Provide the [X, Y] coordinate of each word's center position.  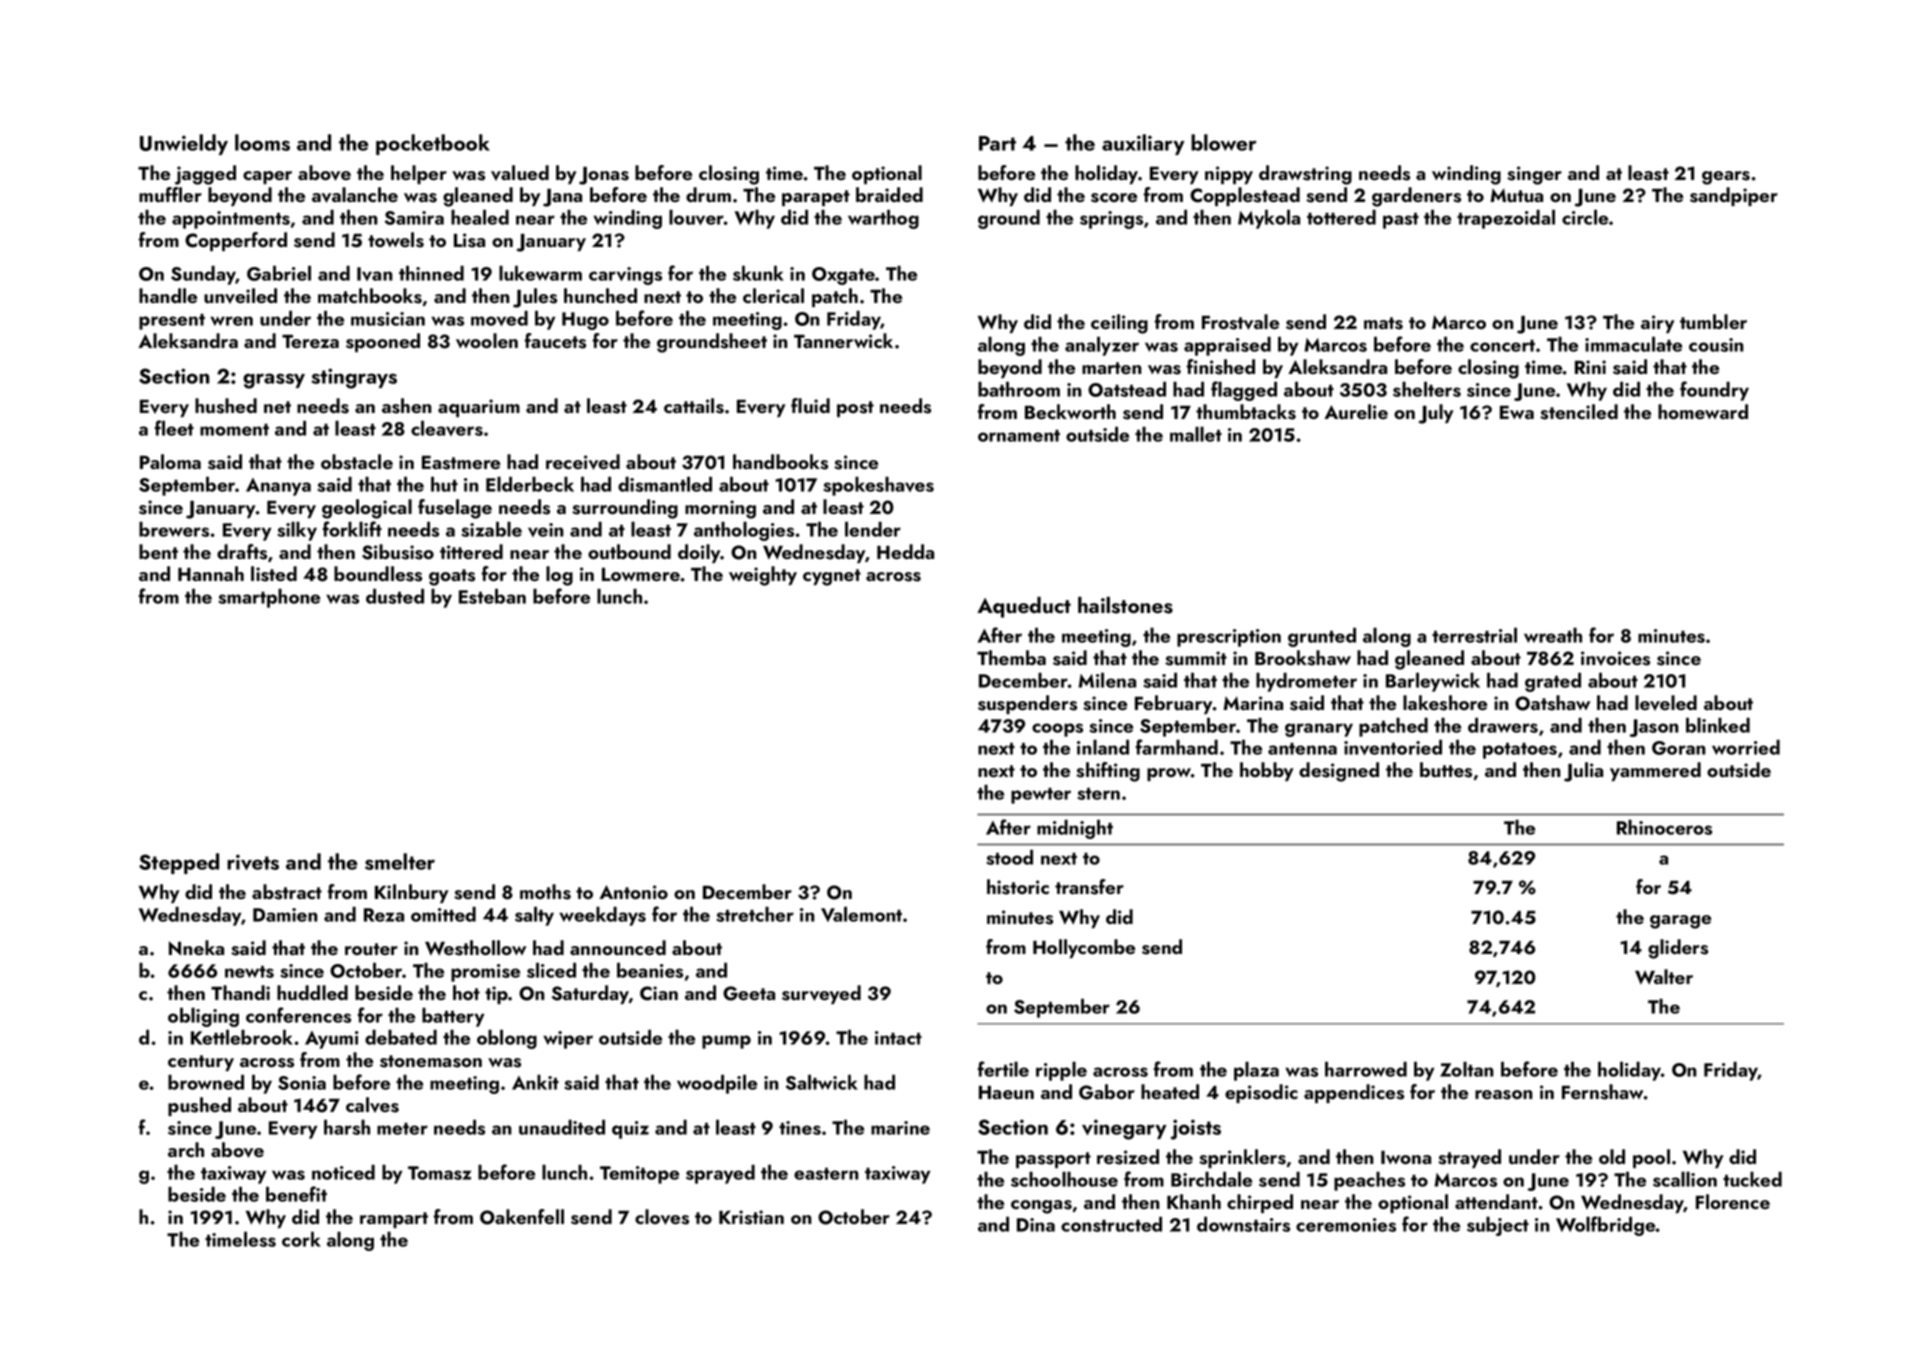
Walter [1664, 976]
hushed [226, 406]
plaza [1256, 1071]
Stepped [179, 863]
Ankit [535, 1082]
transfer [1089, 887]
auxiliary [1143, 144]
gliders [1678, 949]
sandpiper [1734, 196]
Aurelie [1356, 411]
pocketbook [433, 144]
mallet [1196, 434]
